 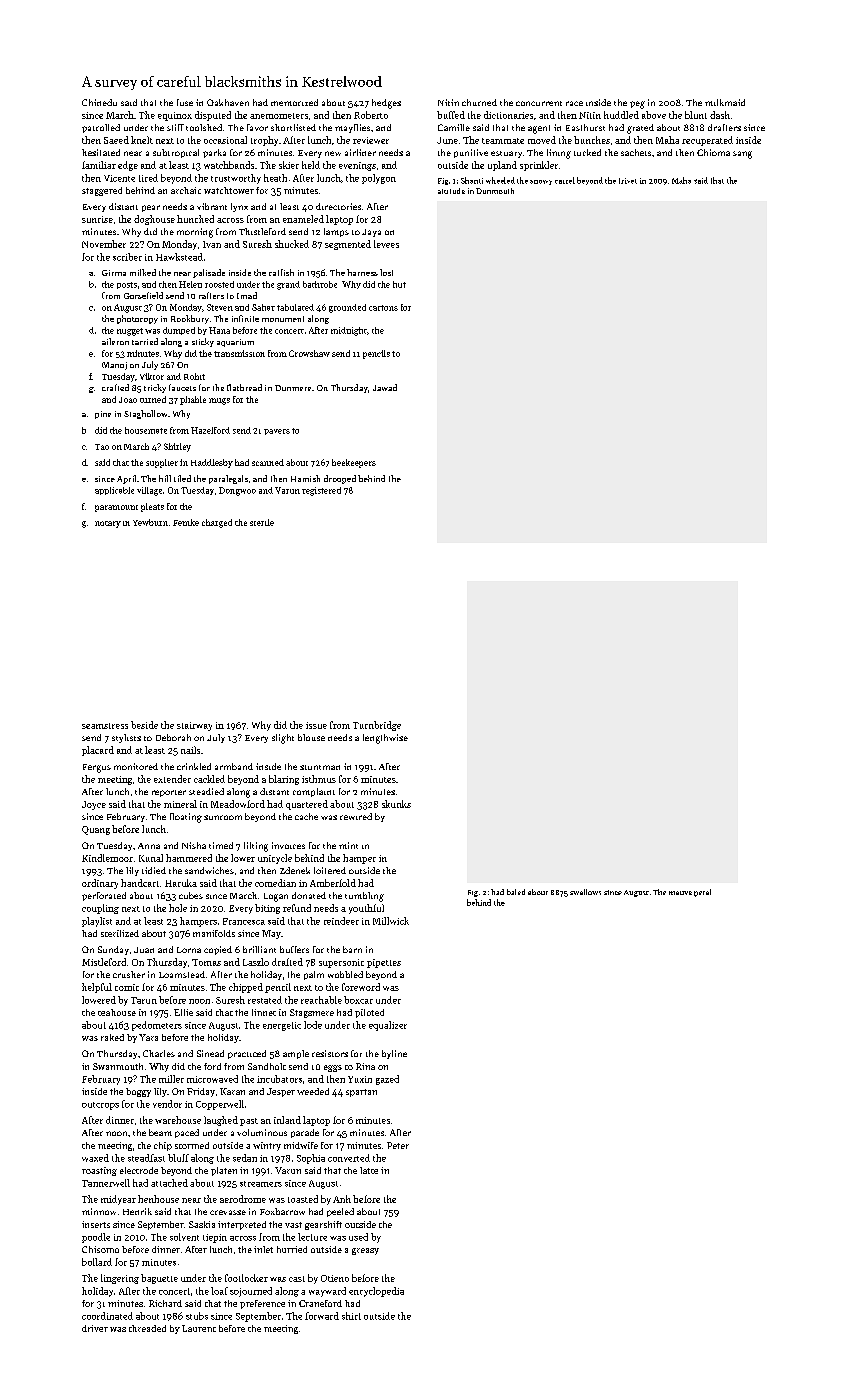 What do you see at coordinates (628, 181) in the screenshot?
I see `trivet` at bounding box center [628, 181].
